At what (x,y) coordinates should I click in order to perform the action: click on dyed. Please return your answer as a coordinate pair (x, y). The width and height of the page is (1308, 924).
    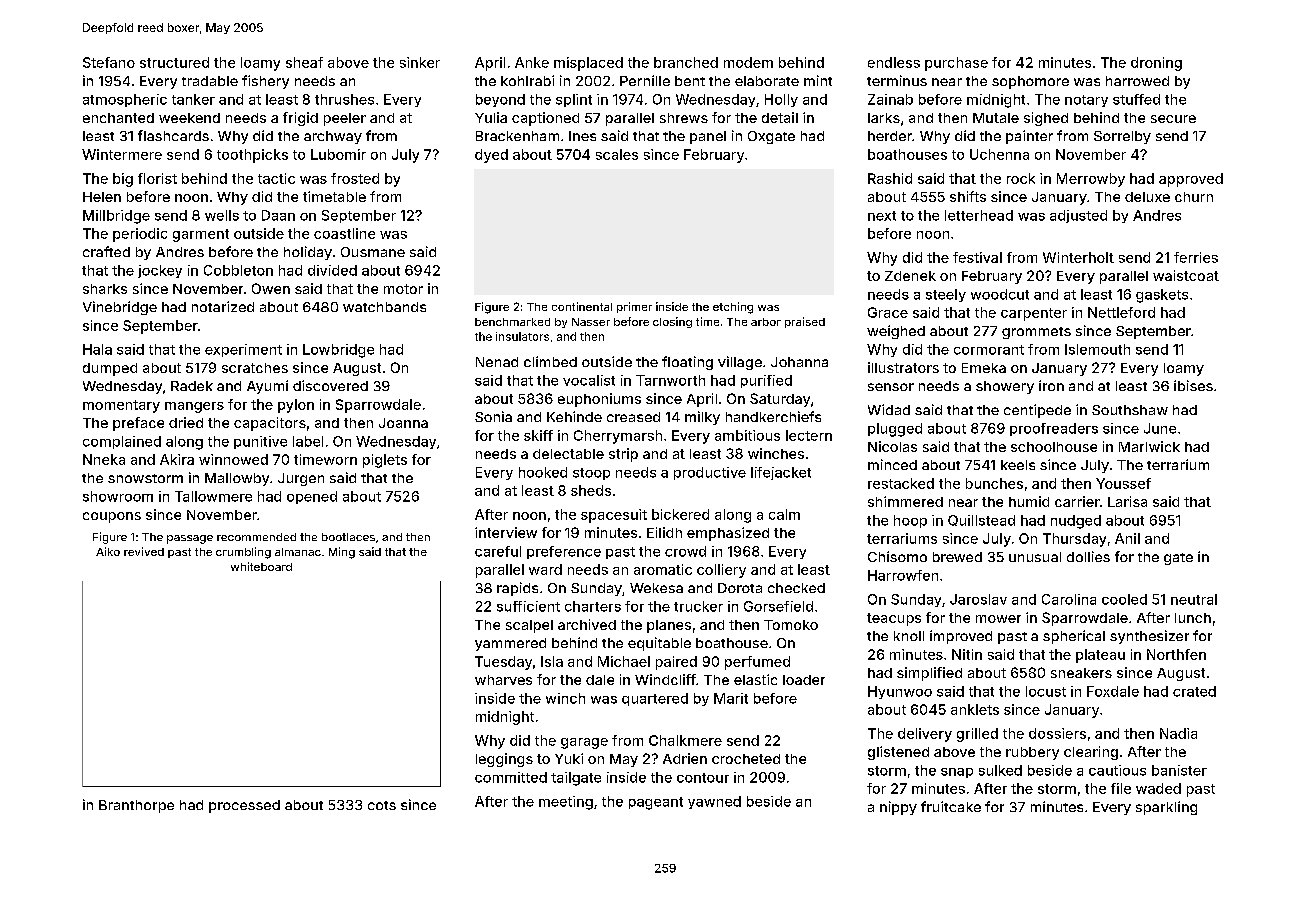
    Looking at the image, I should click on (491, 156).
